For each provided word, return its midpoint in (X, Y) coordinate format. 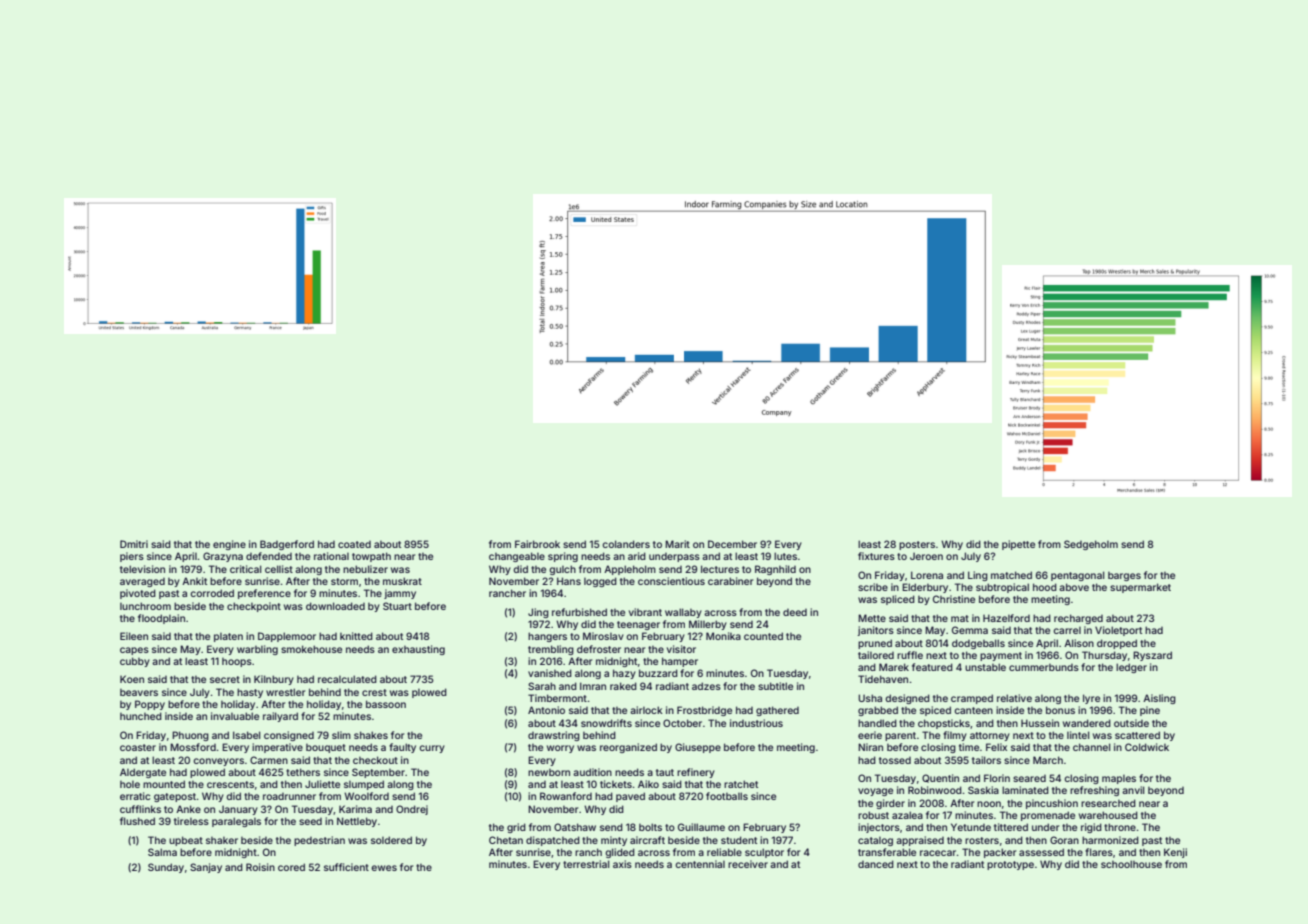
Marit (677, 544)
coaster (138, 747)
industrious (756, 723)
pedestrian (319, 841)
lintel (1078, 735)
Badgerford (287, 545)
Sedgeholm (1091, 545)
